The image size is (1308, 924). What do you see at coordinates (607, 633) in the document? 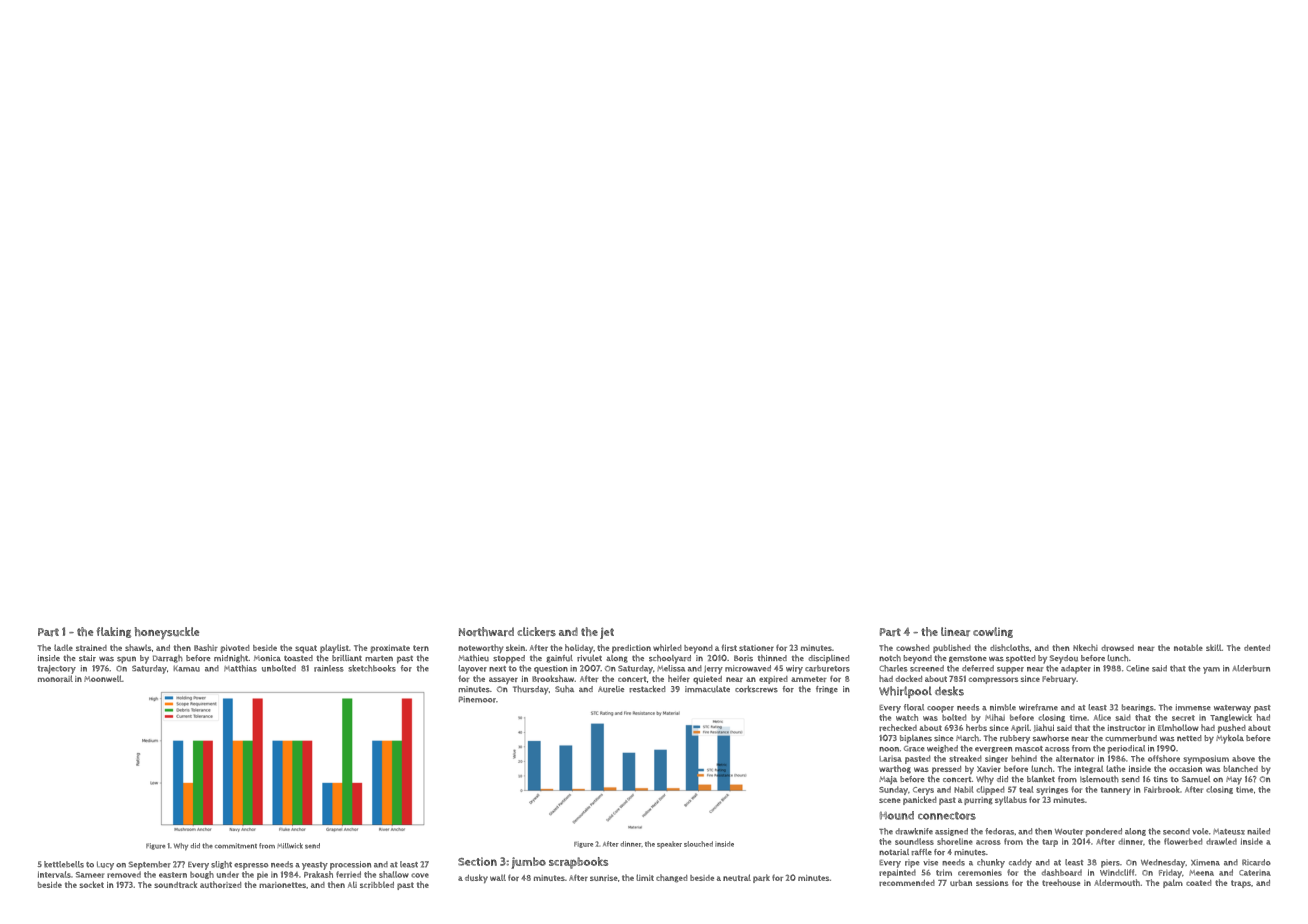
I see `jet` at bounding box center [607, 633].
